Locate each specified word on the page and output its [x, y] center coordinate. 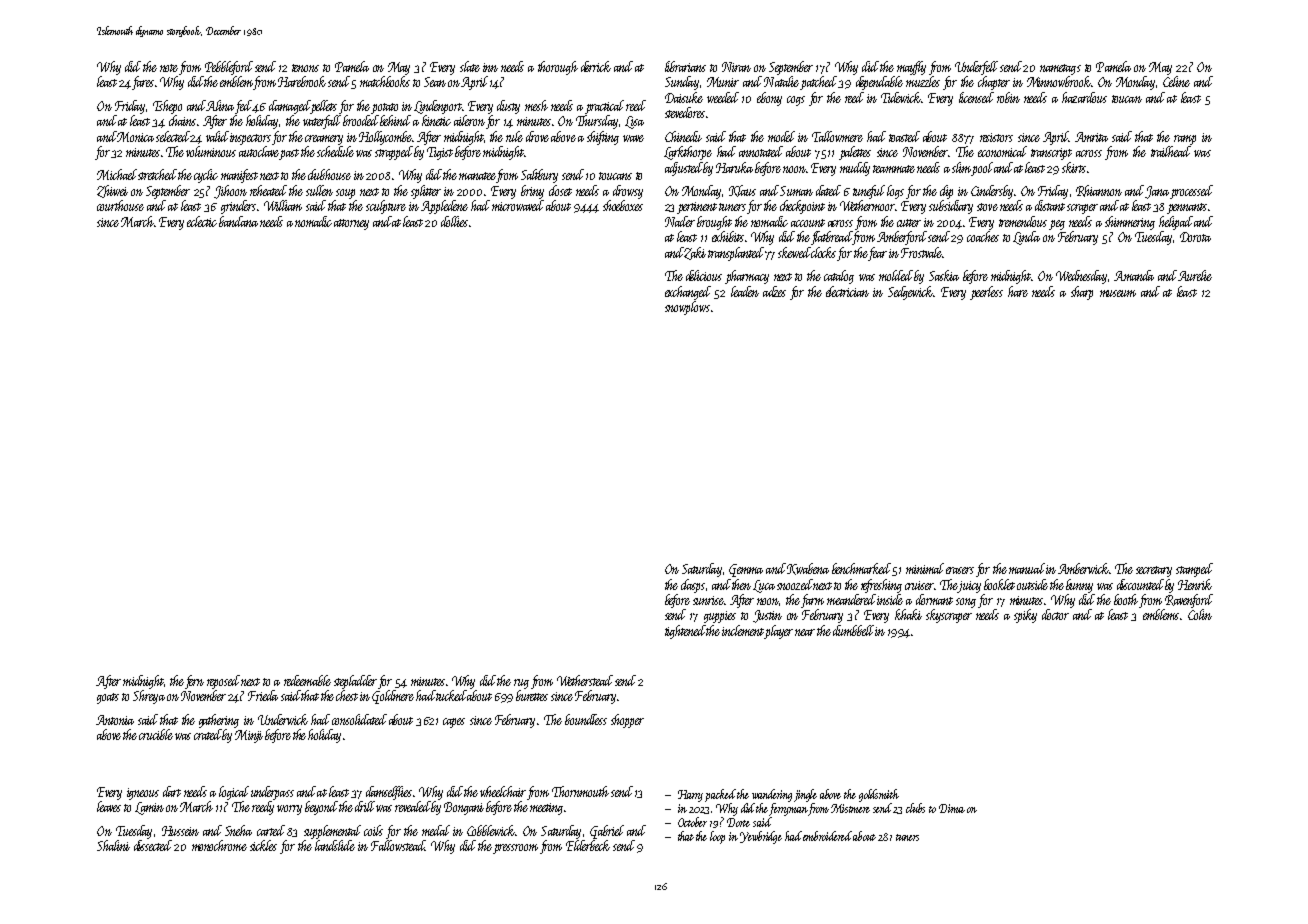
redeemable [307, 680]
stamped [1194, 570]
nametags [1060, 69]
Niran [736, 67]
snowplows [687, 308]
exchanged [688, 293]
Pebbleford [229, 68]
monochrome [219, 845]
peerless [986, 293]
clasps [693, 586]
